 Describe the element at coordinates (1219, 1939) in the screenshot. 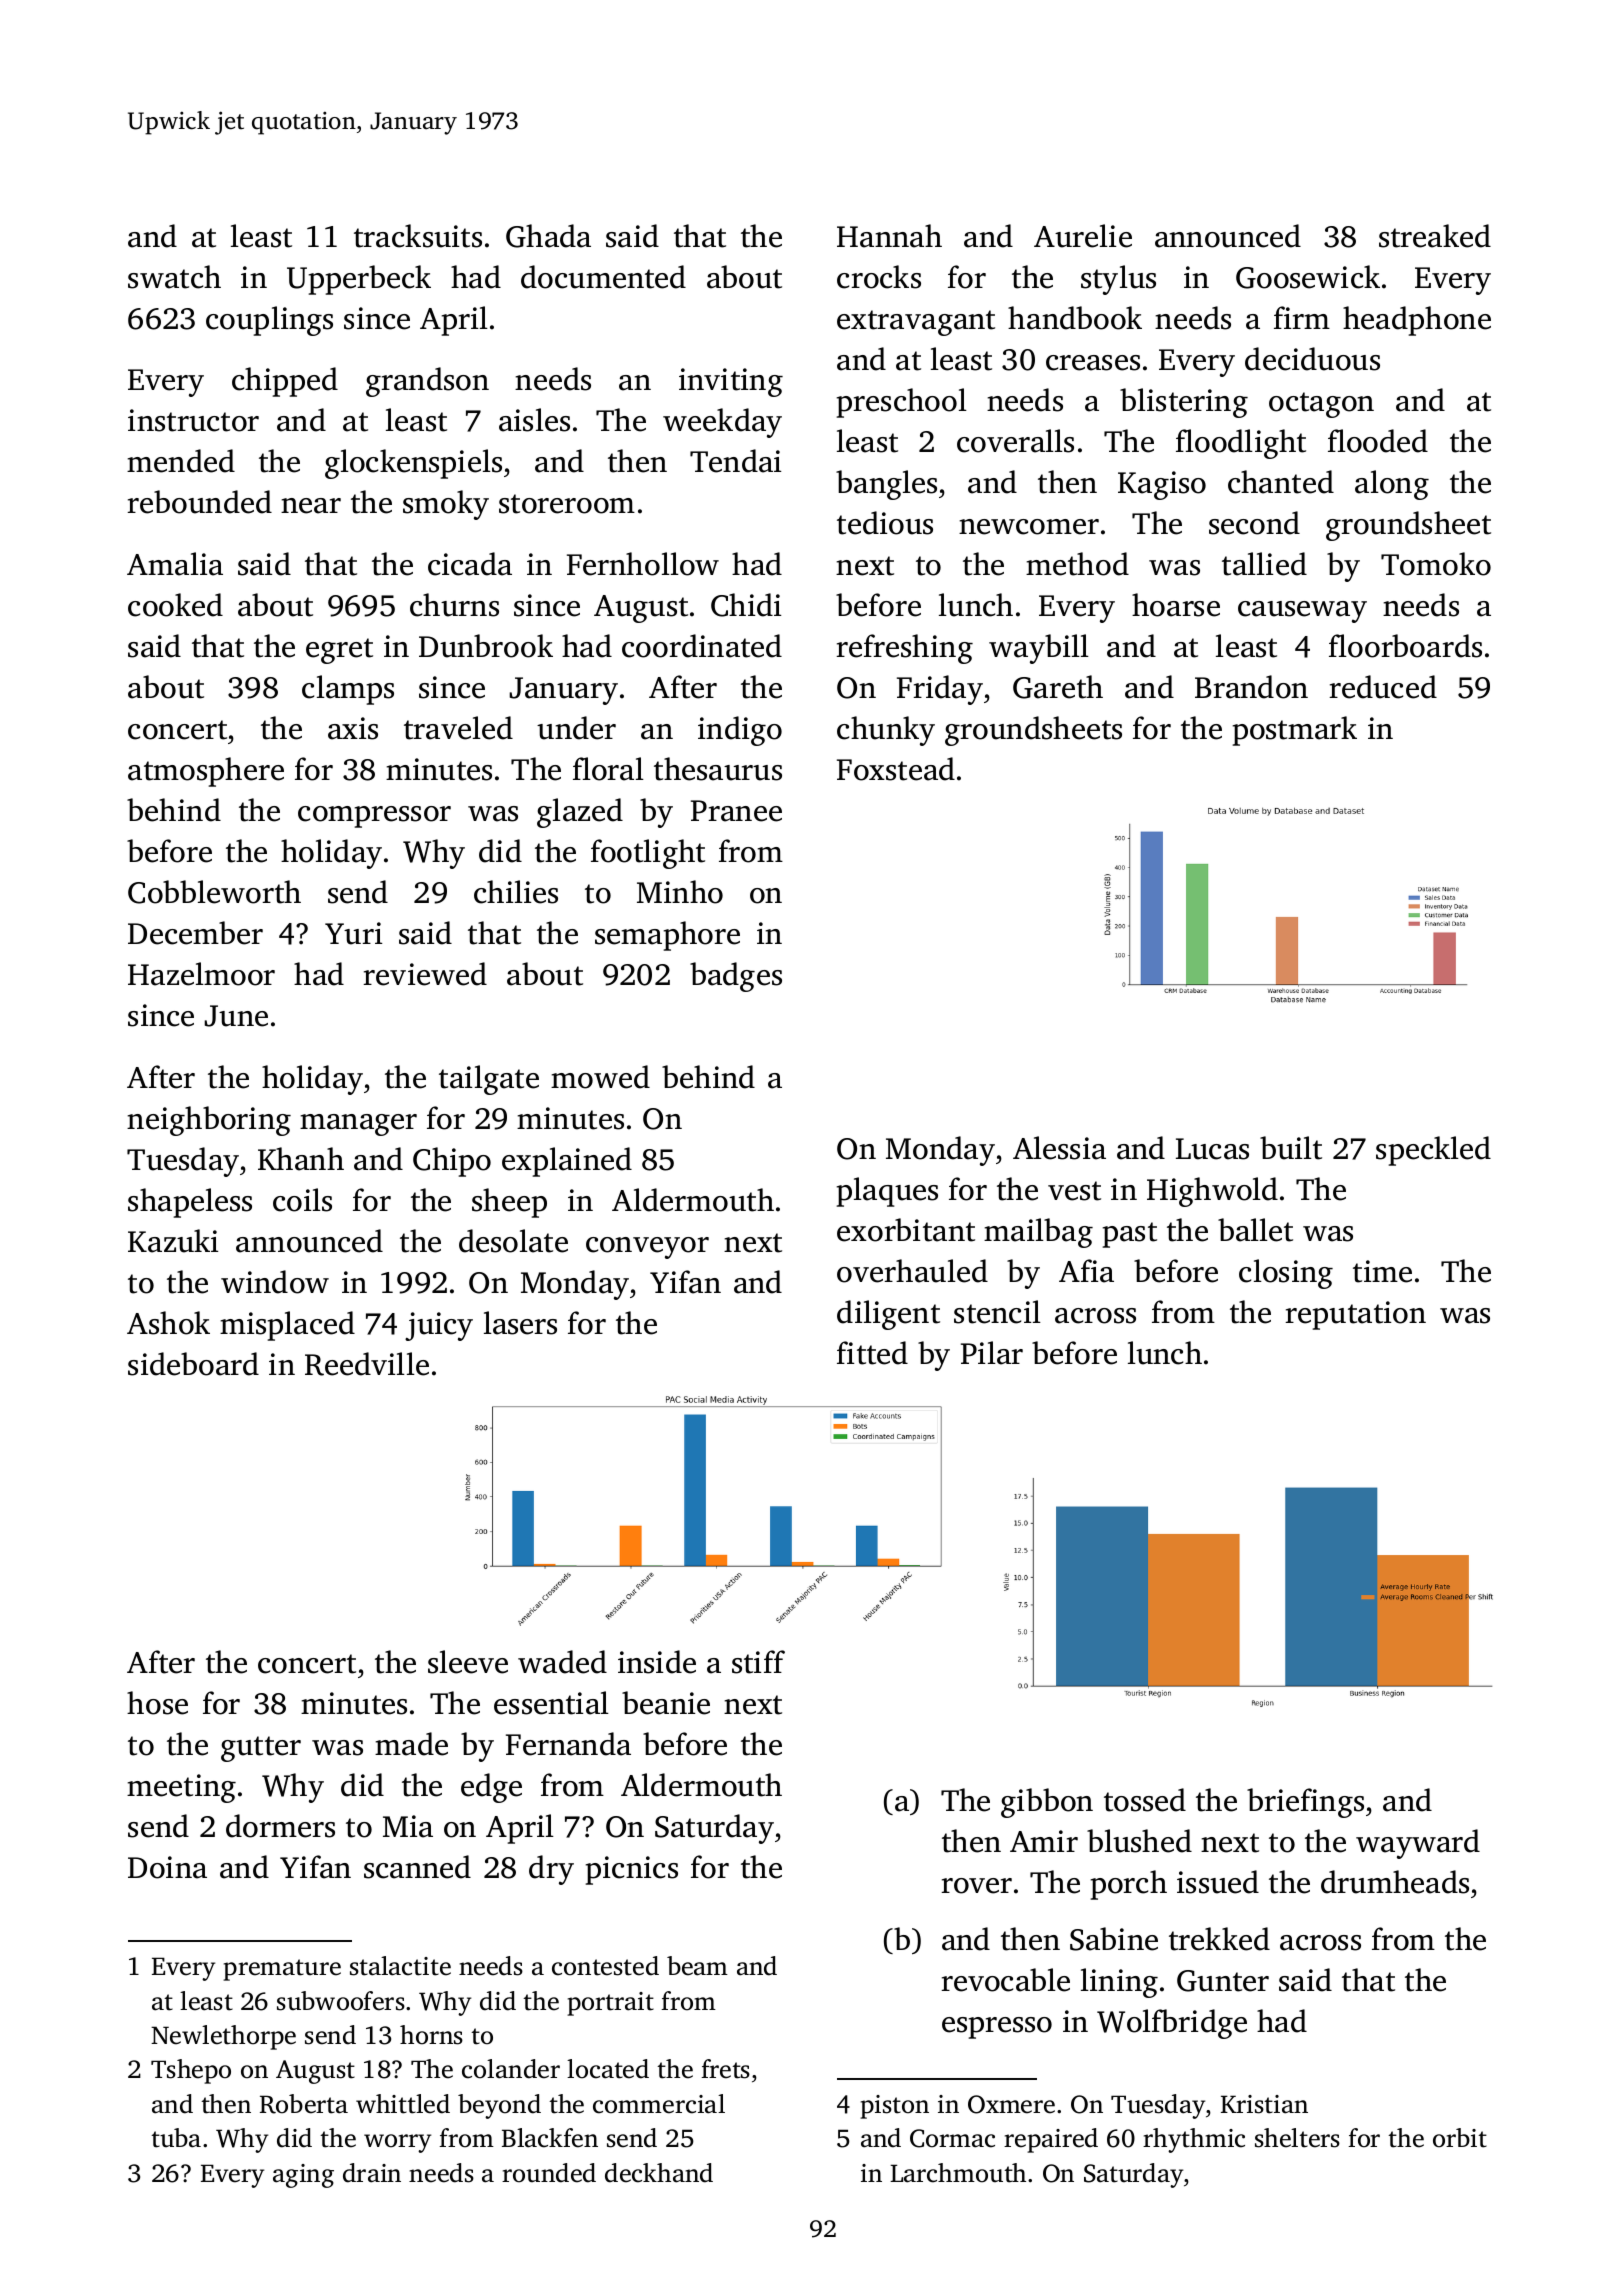

I see `trekked` at that location.
